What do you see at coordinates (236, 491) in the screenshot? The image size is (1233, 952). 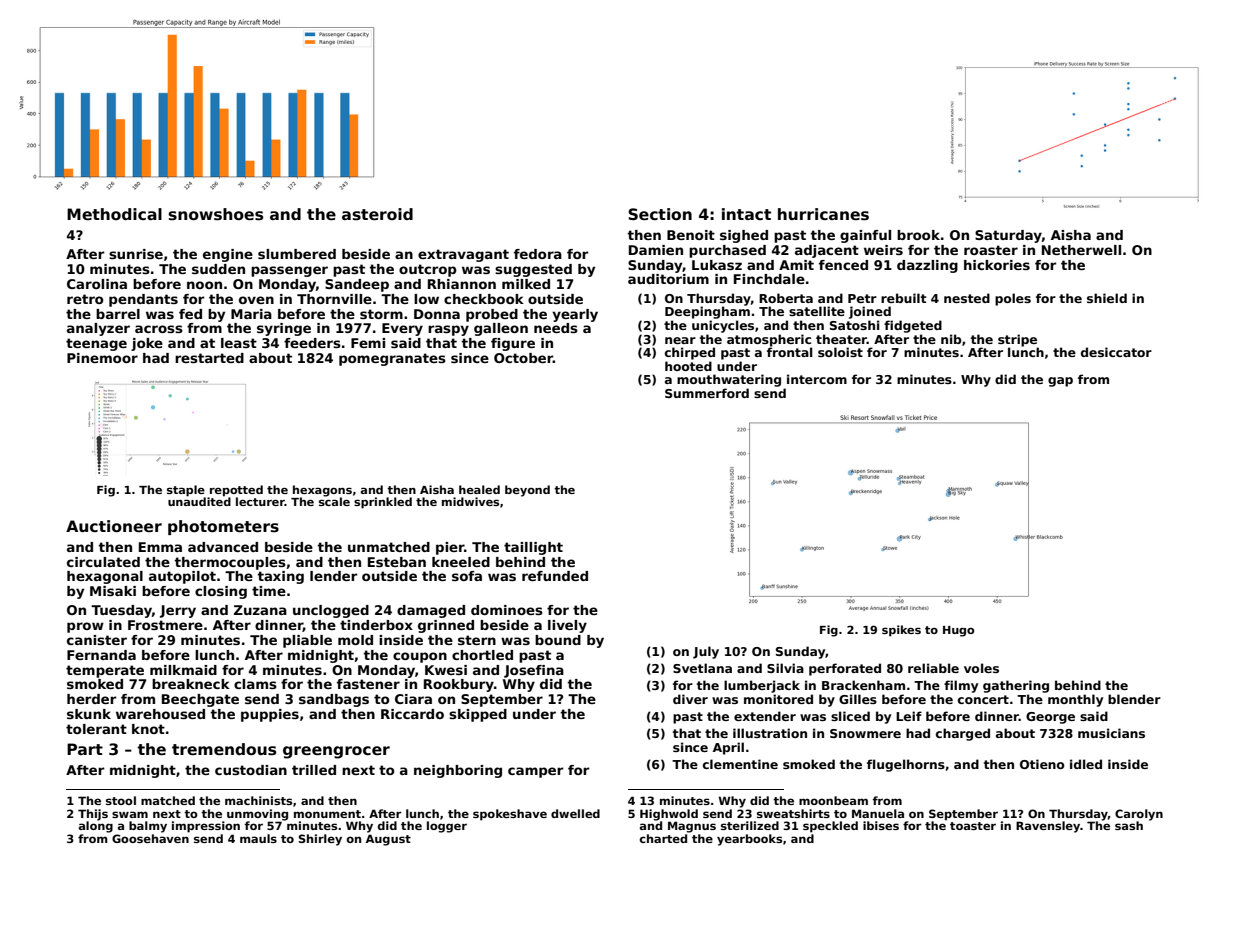 I see `repotted` at bounding box center [236, 491].
